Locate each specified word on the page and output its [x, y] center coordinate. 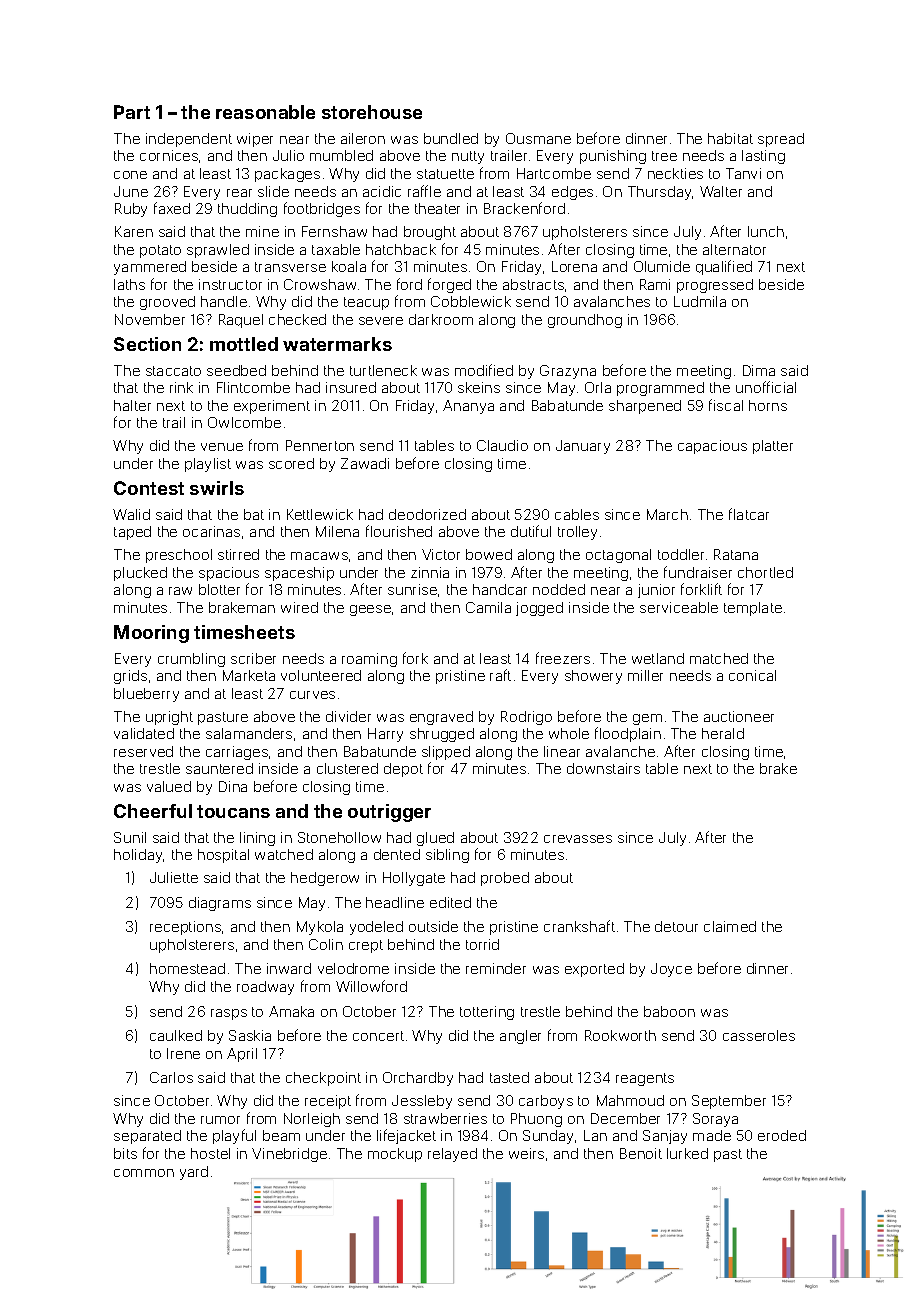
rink [181, 387]
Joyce [671, 970]
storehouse [372, 112]
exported [594, 970]
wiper [255, 140]
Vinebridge [289, 1155]
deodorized [427, 514]
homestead [187, 968]
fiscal [726, 405]
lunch [766, 231]
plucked [140, 574]
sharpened [645, 407]
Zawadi [365, 463]
